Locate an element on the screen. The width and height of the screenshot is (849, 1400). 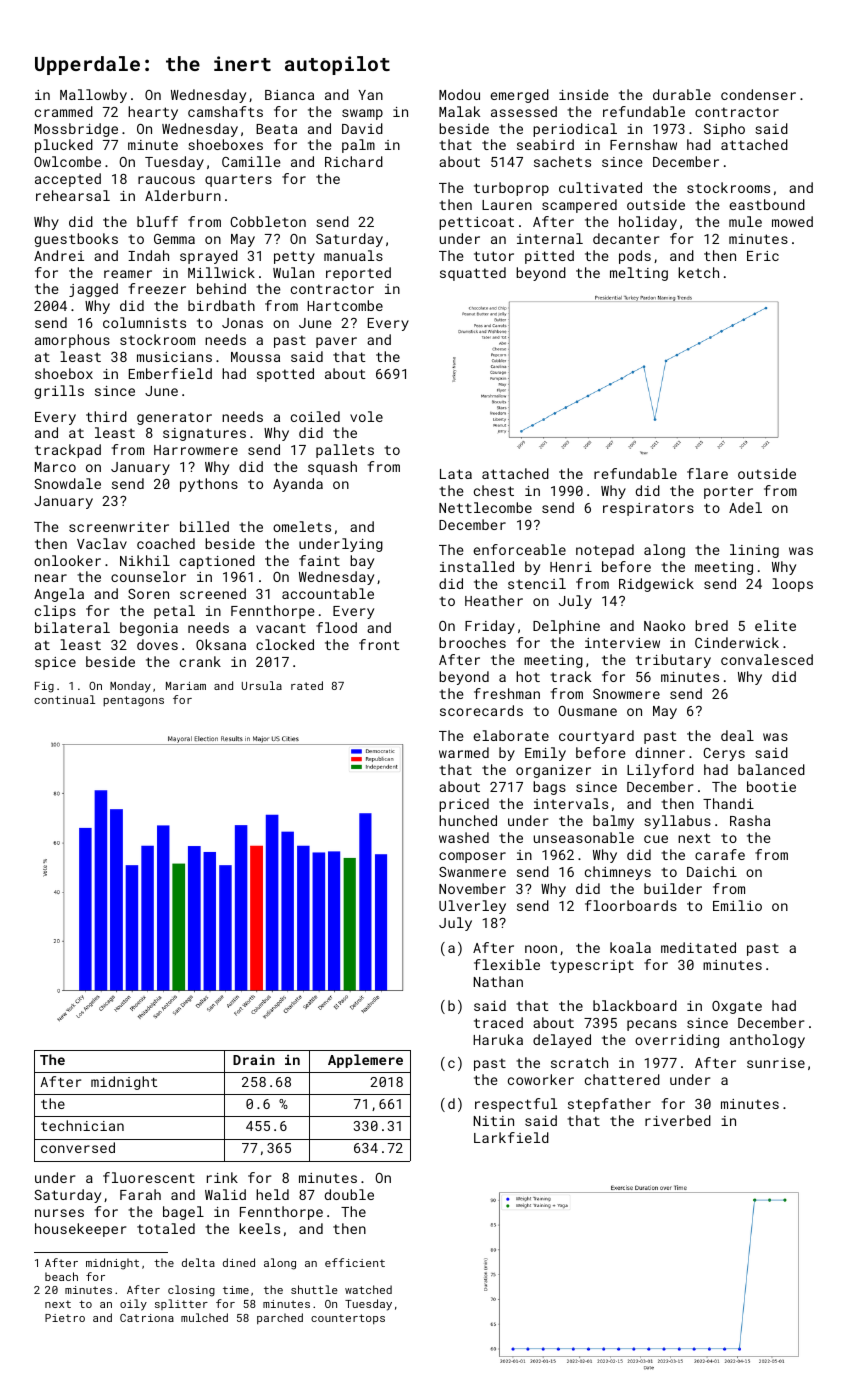
countertops is located at coordinates (348, 1319).
